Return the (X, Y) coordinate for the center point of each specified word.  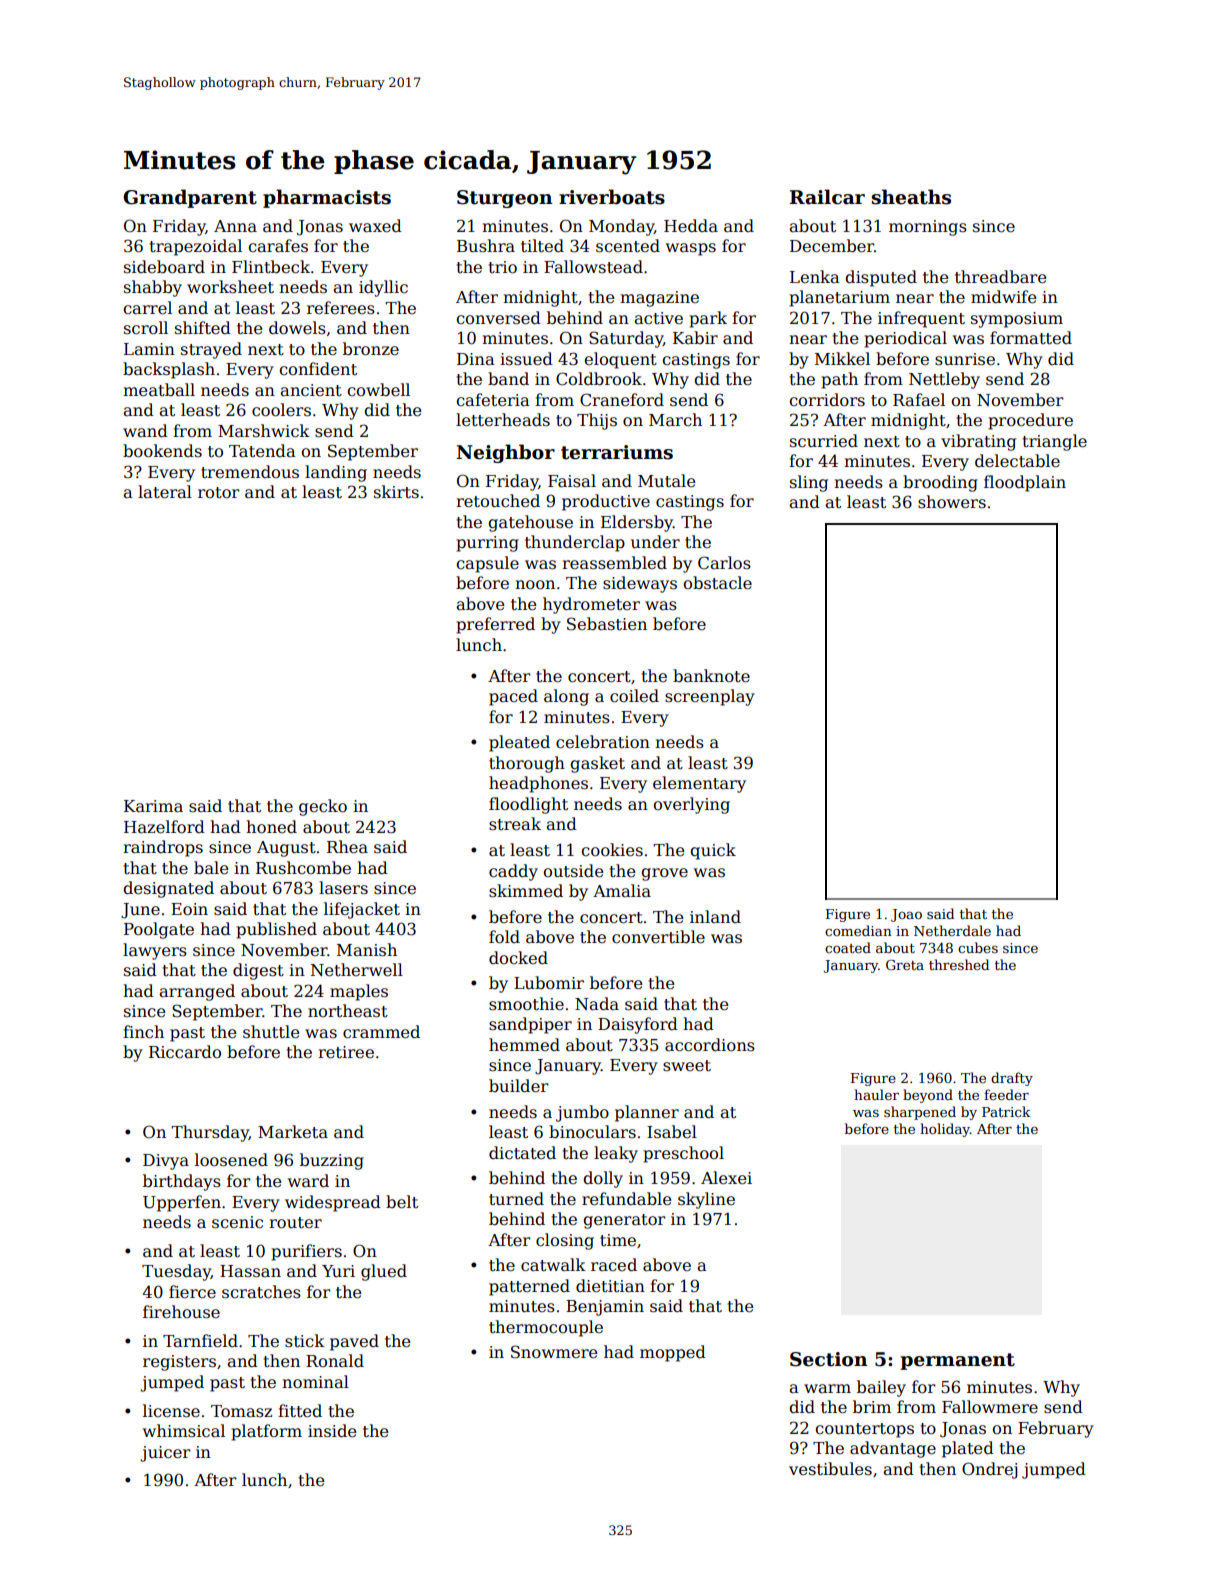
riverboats (612, 197)
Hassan (250, 1271)
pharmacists (327, 198)
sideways (640, 584)
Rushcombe (303, 867)
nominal (315, 1381)
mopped (673, 1353)
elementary (699, 784)
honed (271, 826)
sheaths (911, 197)
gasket (597, 764)
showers (952, 502)
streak (515, 824)
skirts (396, 492)
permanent (957, 1361)
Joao (906, 915)
